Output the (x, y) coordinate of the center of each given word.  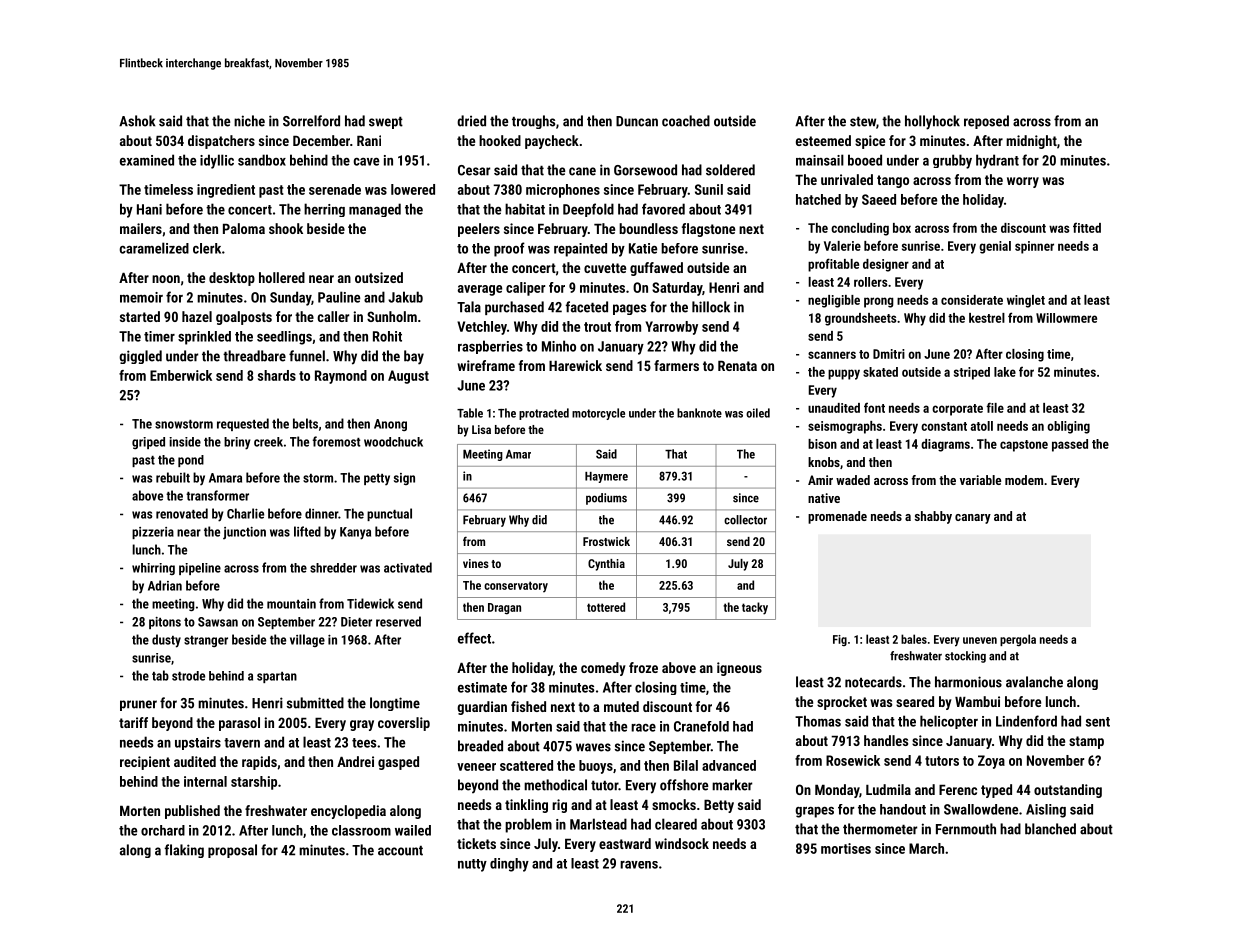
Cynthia (606, 565)
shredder (333, 568)
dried (471, 121)
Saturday (677, 289)
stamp (1086, 742)
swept (386, 123)
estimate (482, 687)
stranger (206, 641)
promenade (837, 517)
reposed (986, 122)
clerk (207, 248)
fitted (1087, 227)
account (400, 851)
